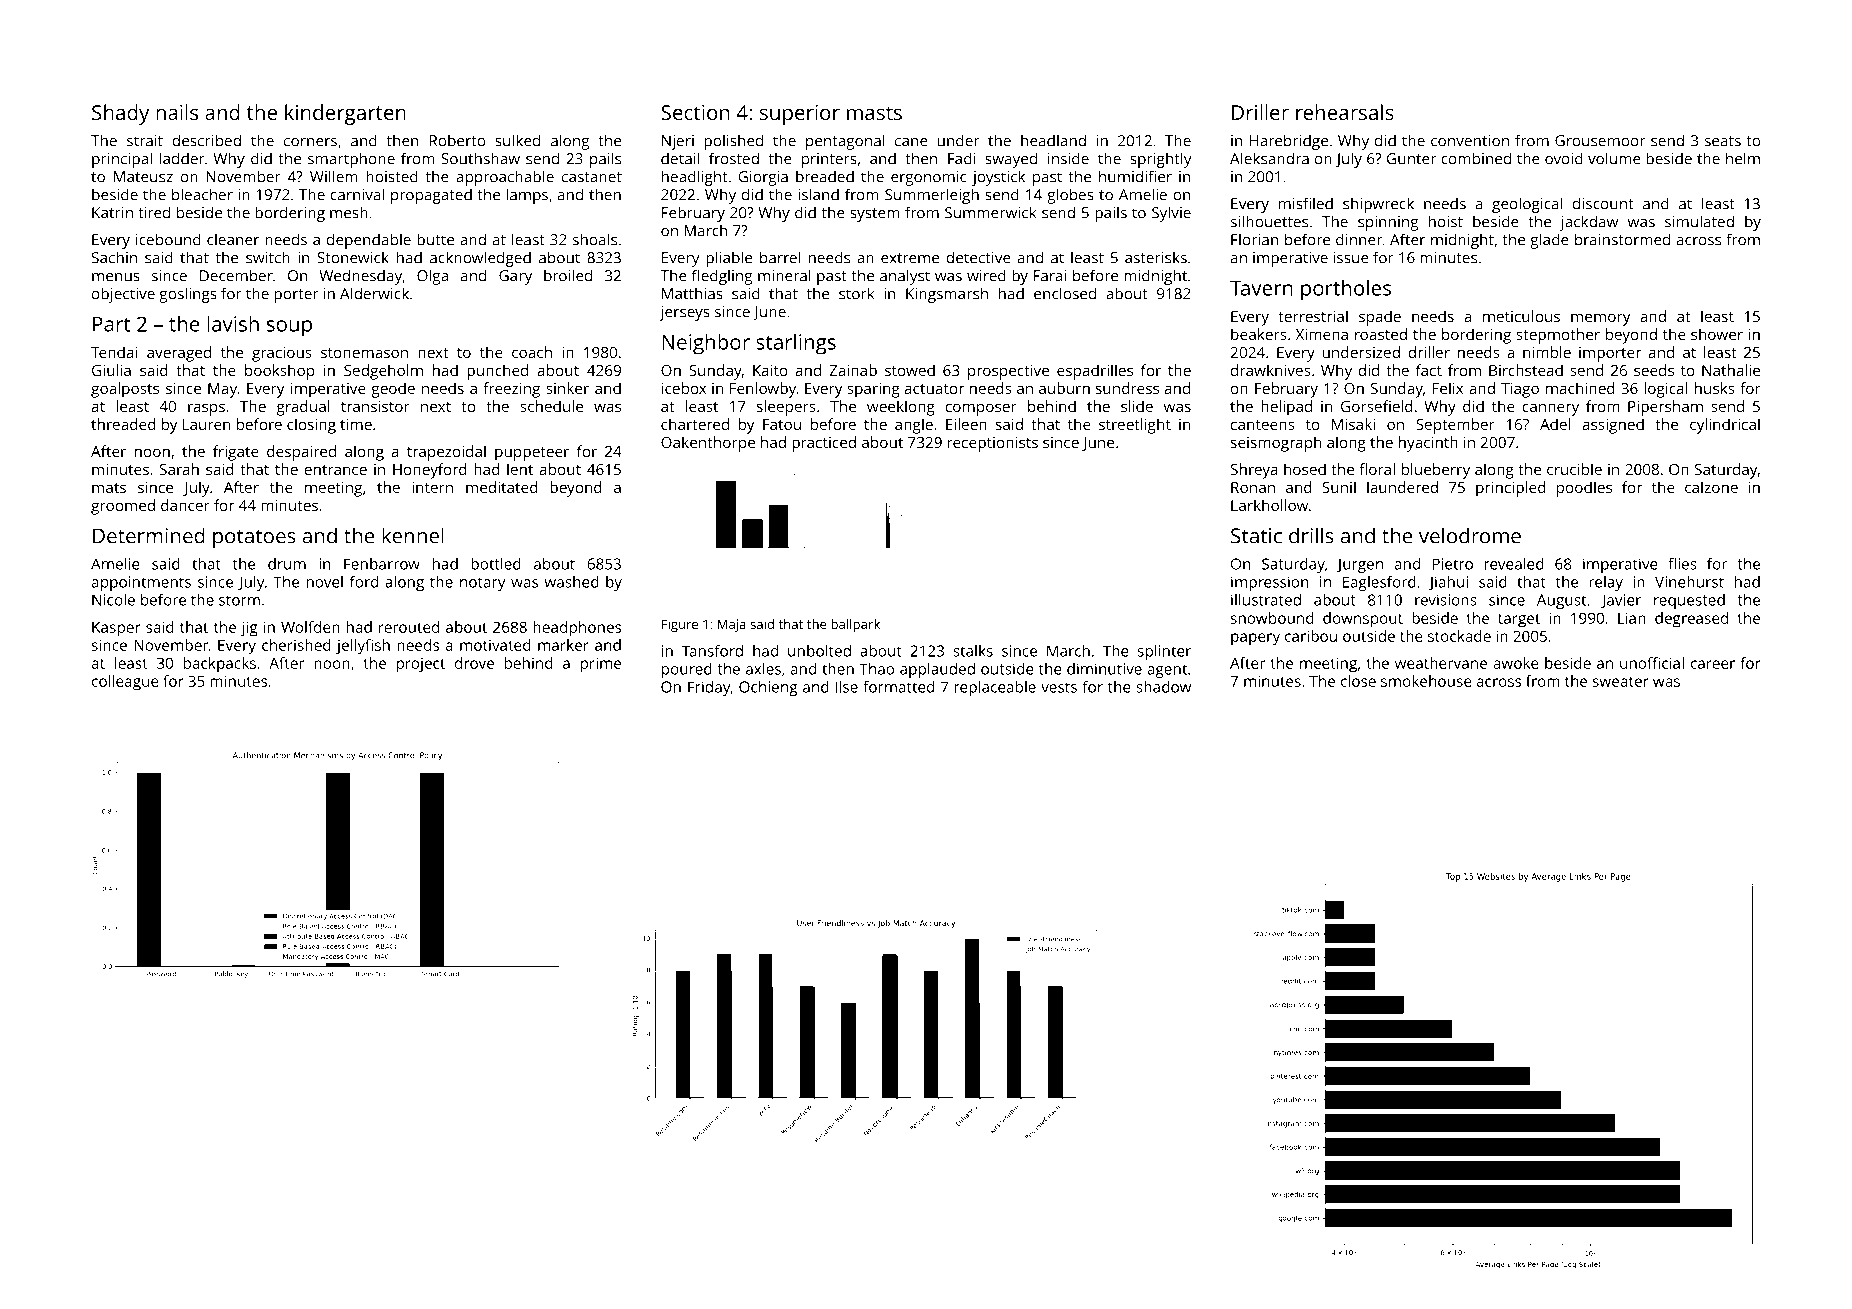 This page has height=1309, width=1852. I want to click on practiced, so click(824, 444).
